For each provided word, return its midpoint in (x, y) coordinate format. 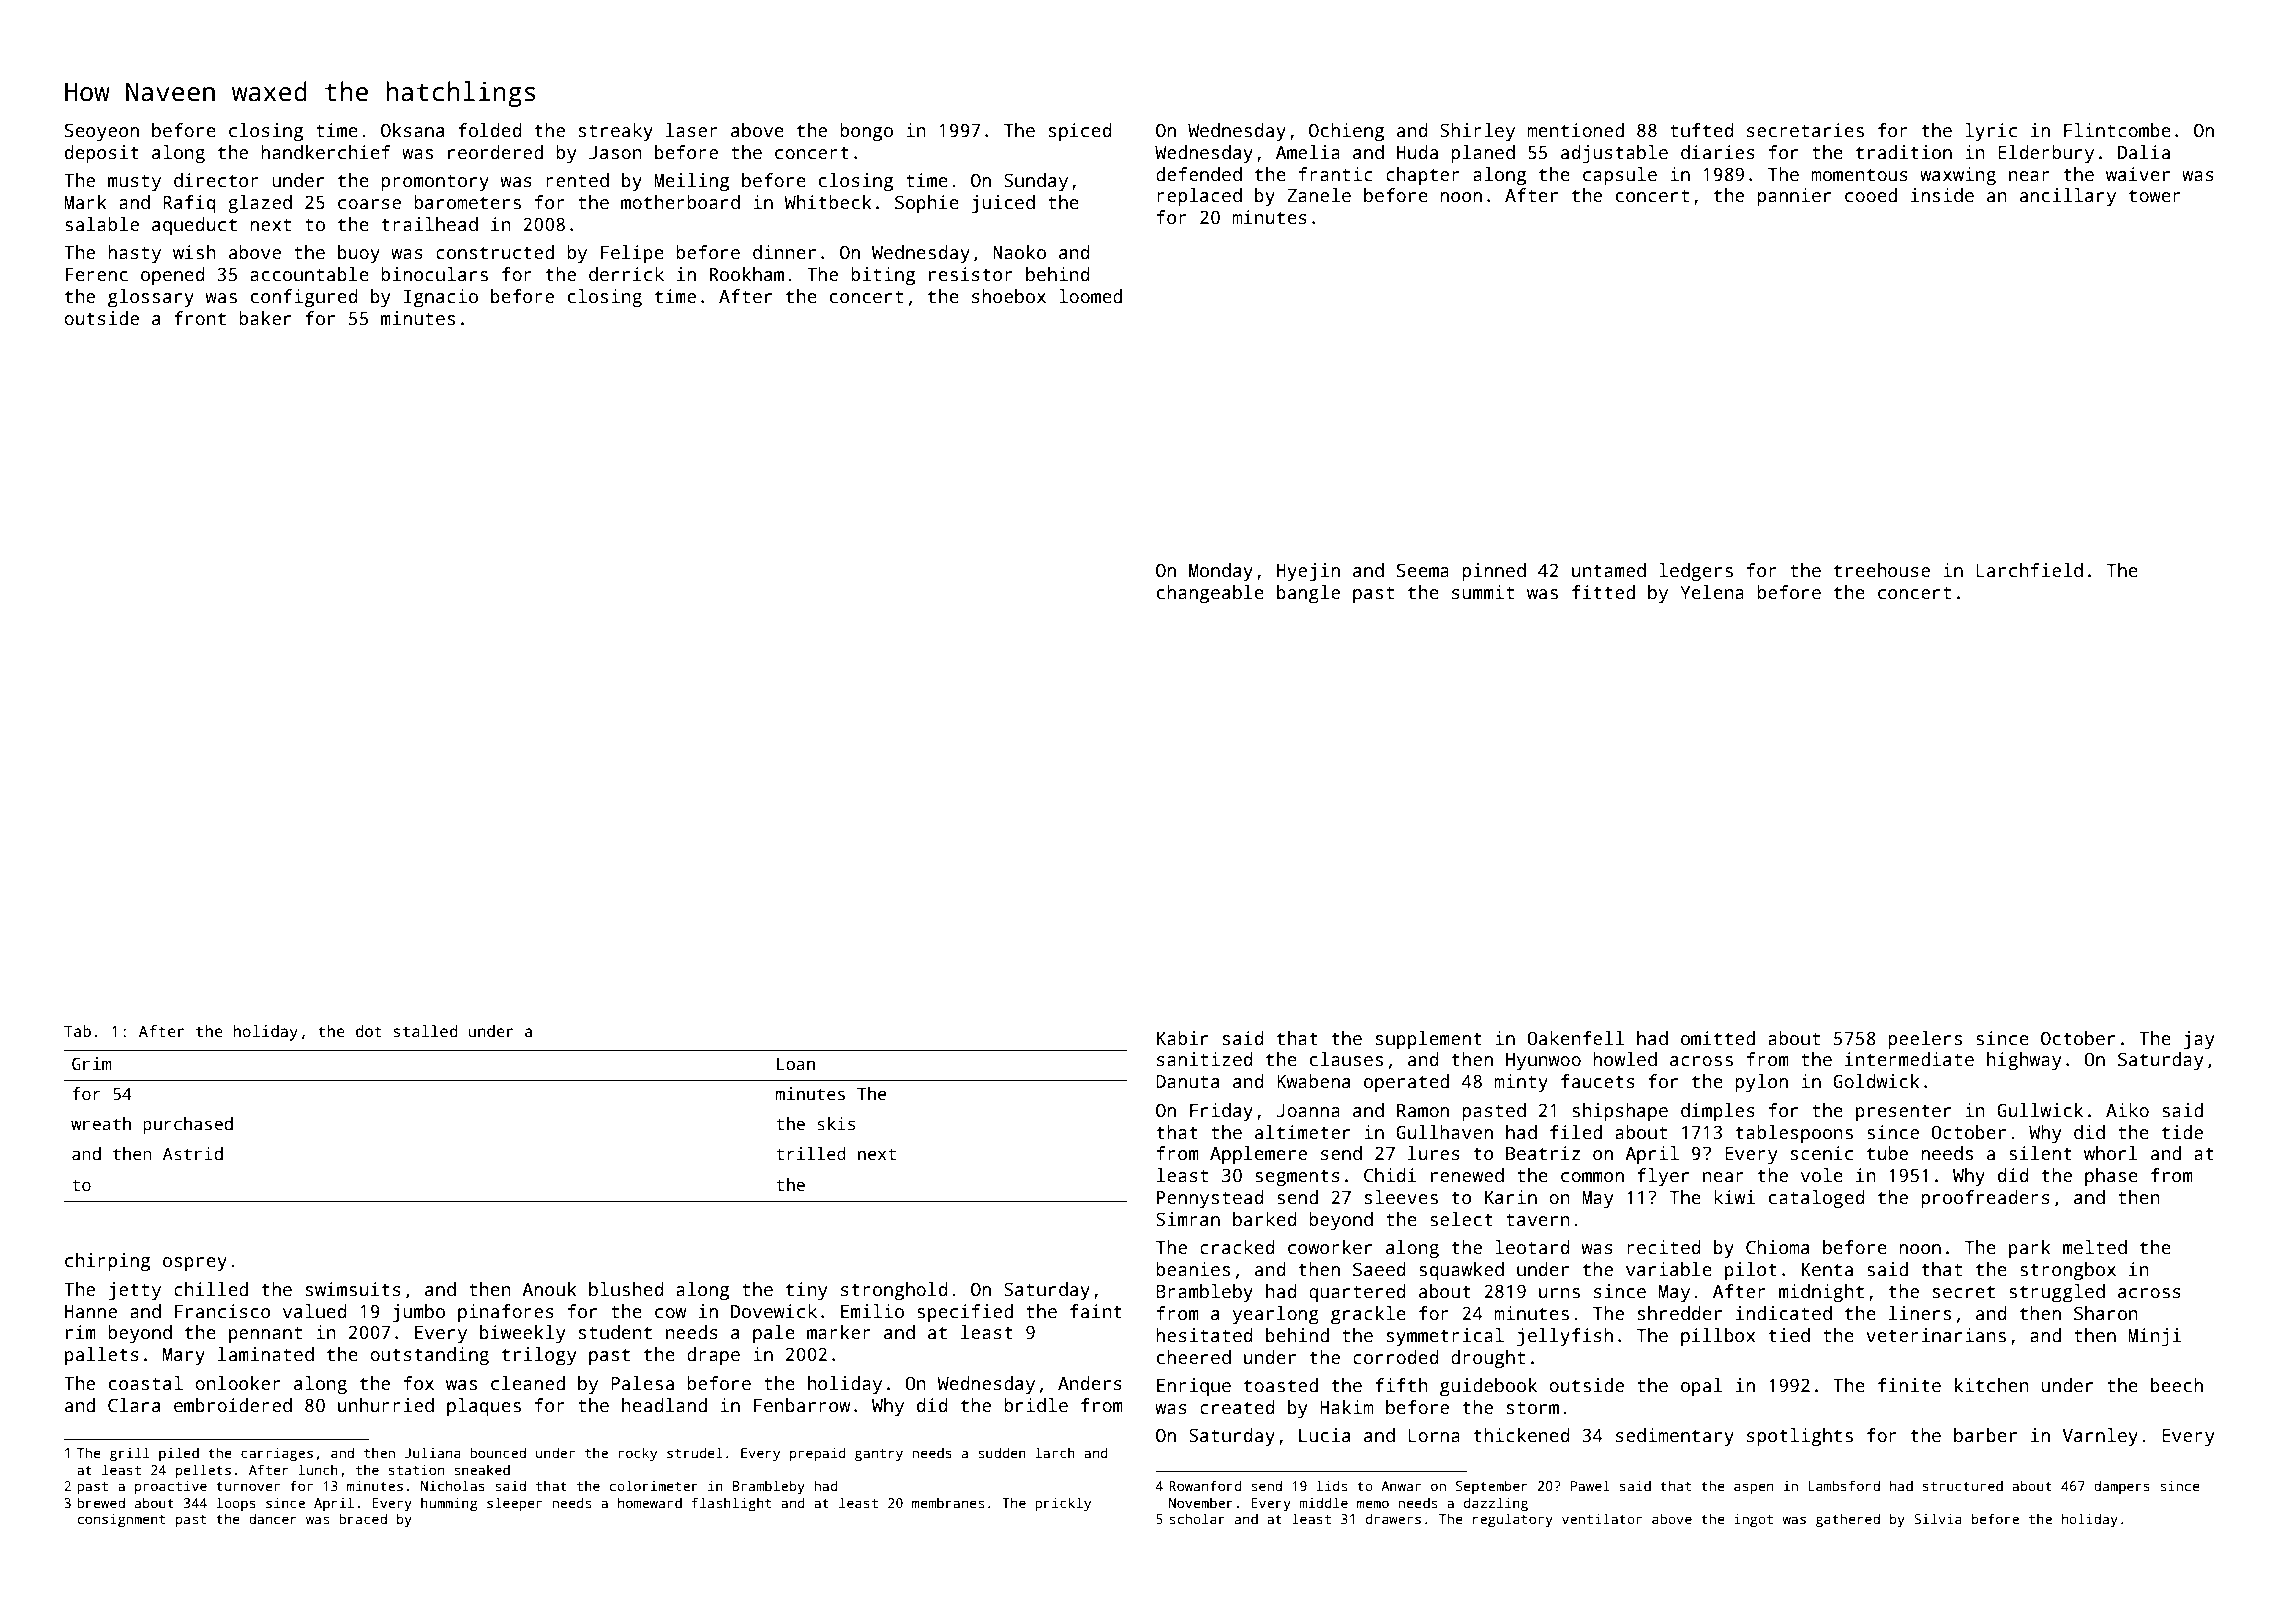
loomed (1090, 296)
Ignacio (441, 298)
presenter (1904, 1113)
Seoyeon (102, 132)
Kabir (1183, 1038)
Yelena (1712, 592)
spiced (1080, 132)
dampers (2122, 1487)
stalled (426, 1031)
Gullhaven (1444, 1132)
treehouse (1882, 570)
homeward (650, 1502)
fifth (1401, 1385)
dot (369, 1031)
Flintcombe (2117, 130)
